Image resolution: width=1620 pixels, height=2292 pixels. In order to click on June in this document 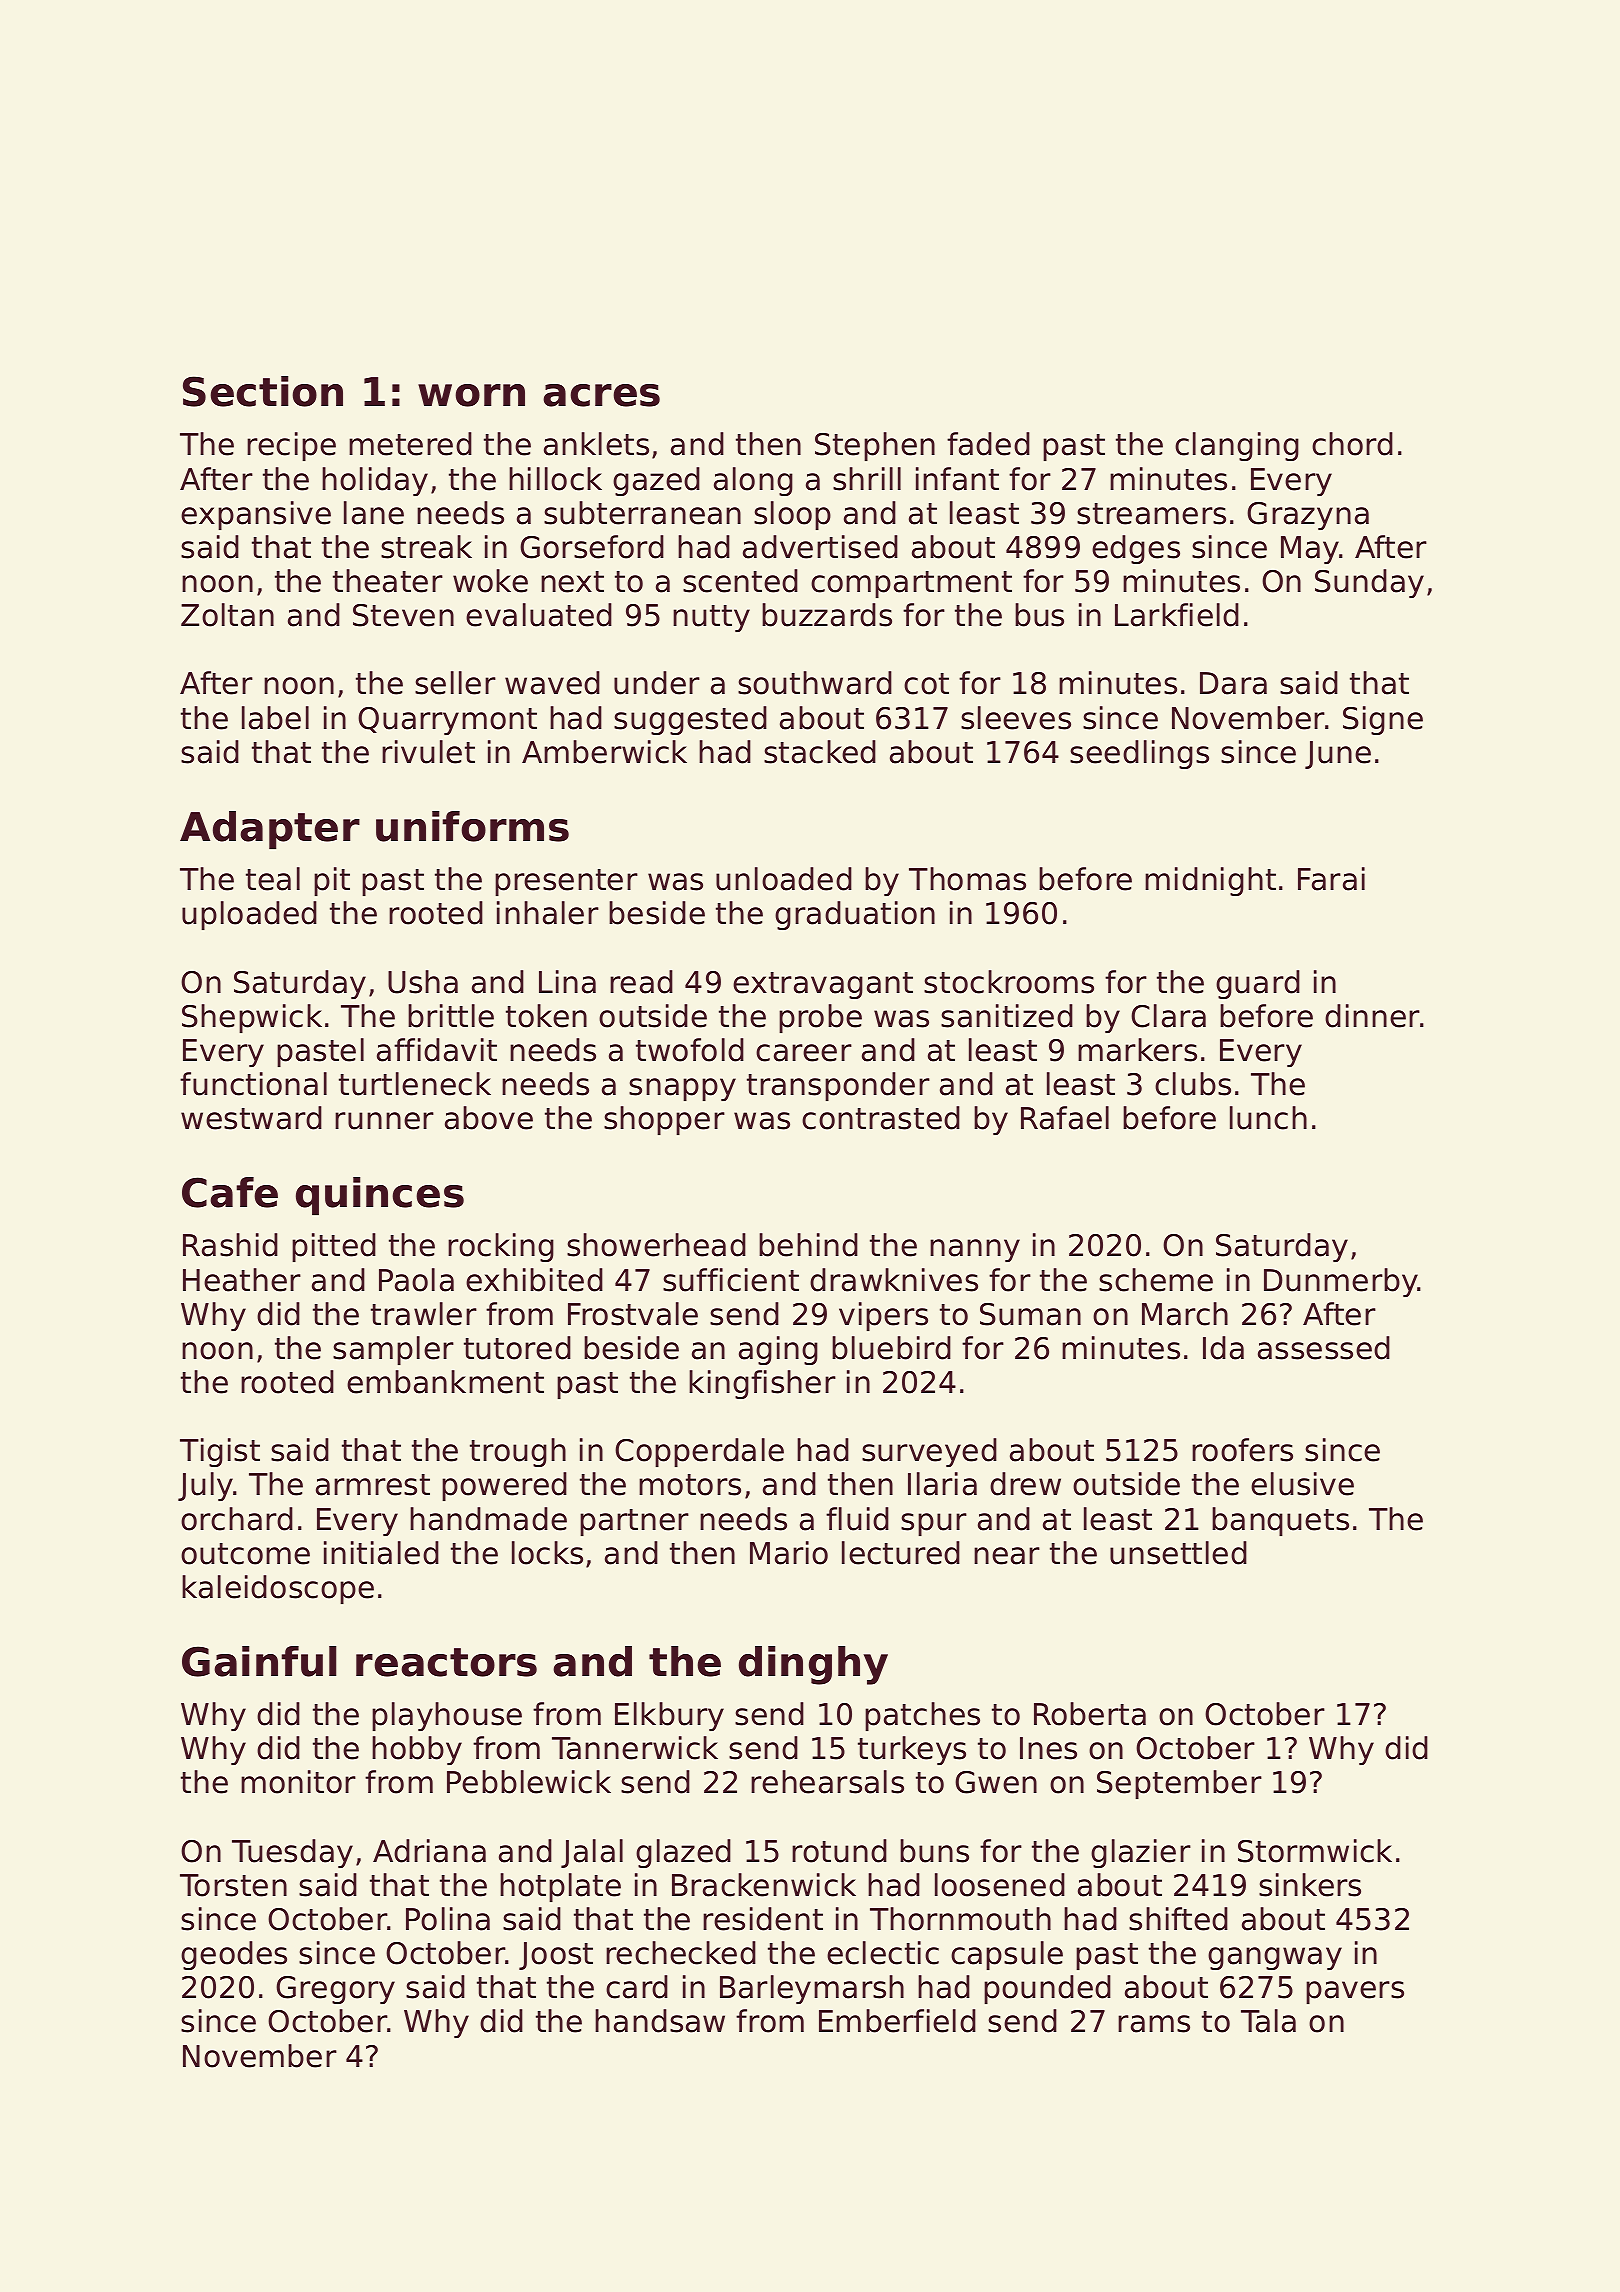, I will do `click(1338, 755)`.
